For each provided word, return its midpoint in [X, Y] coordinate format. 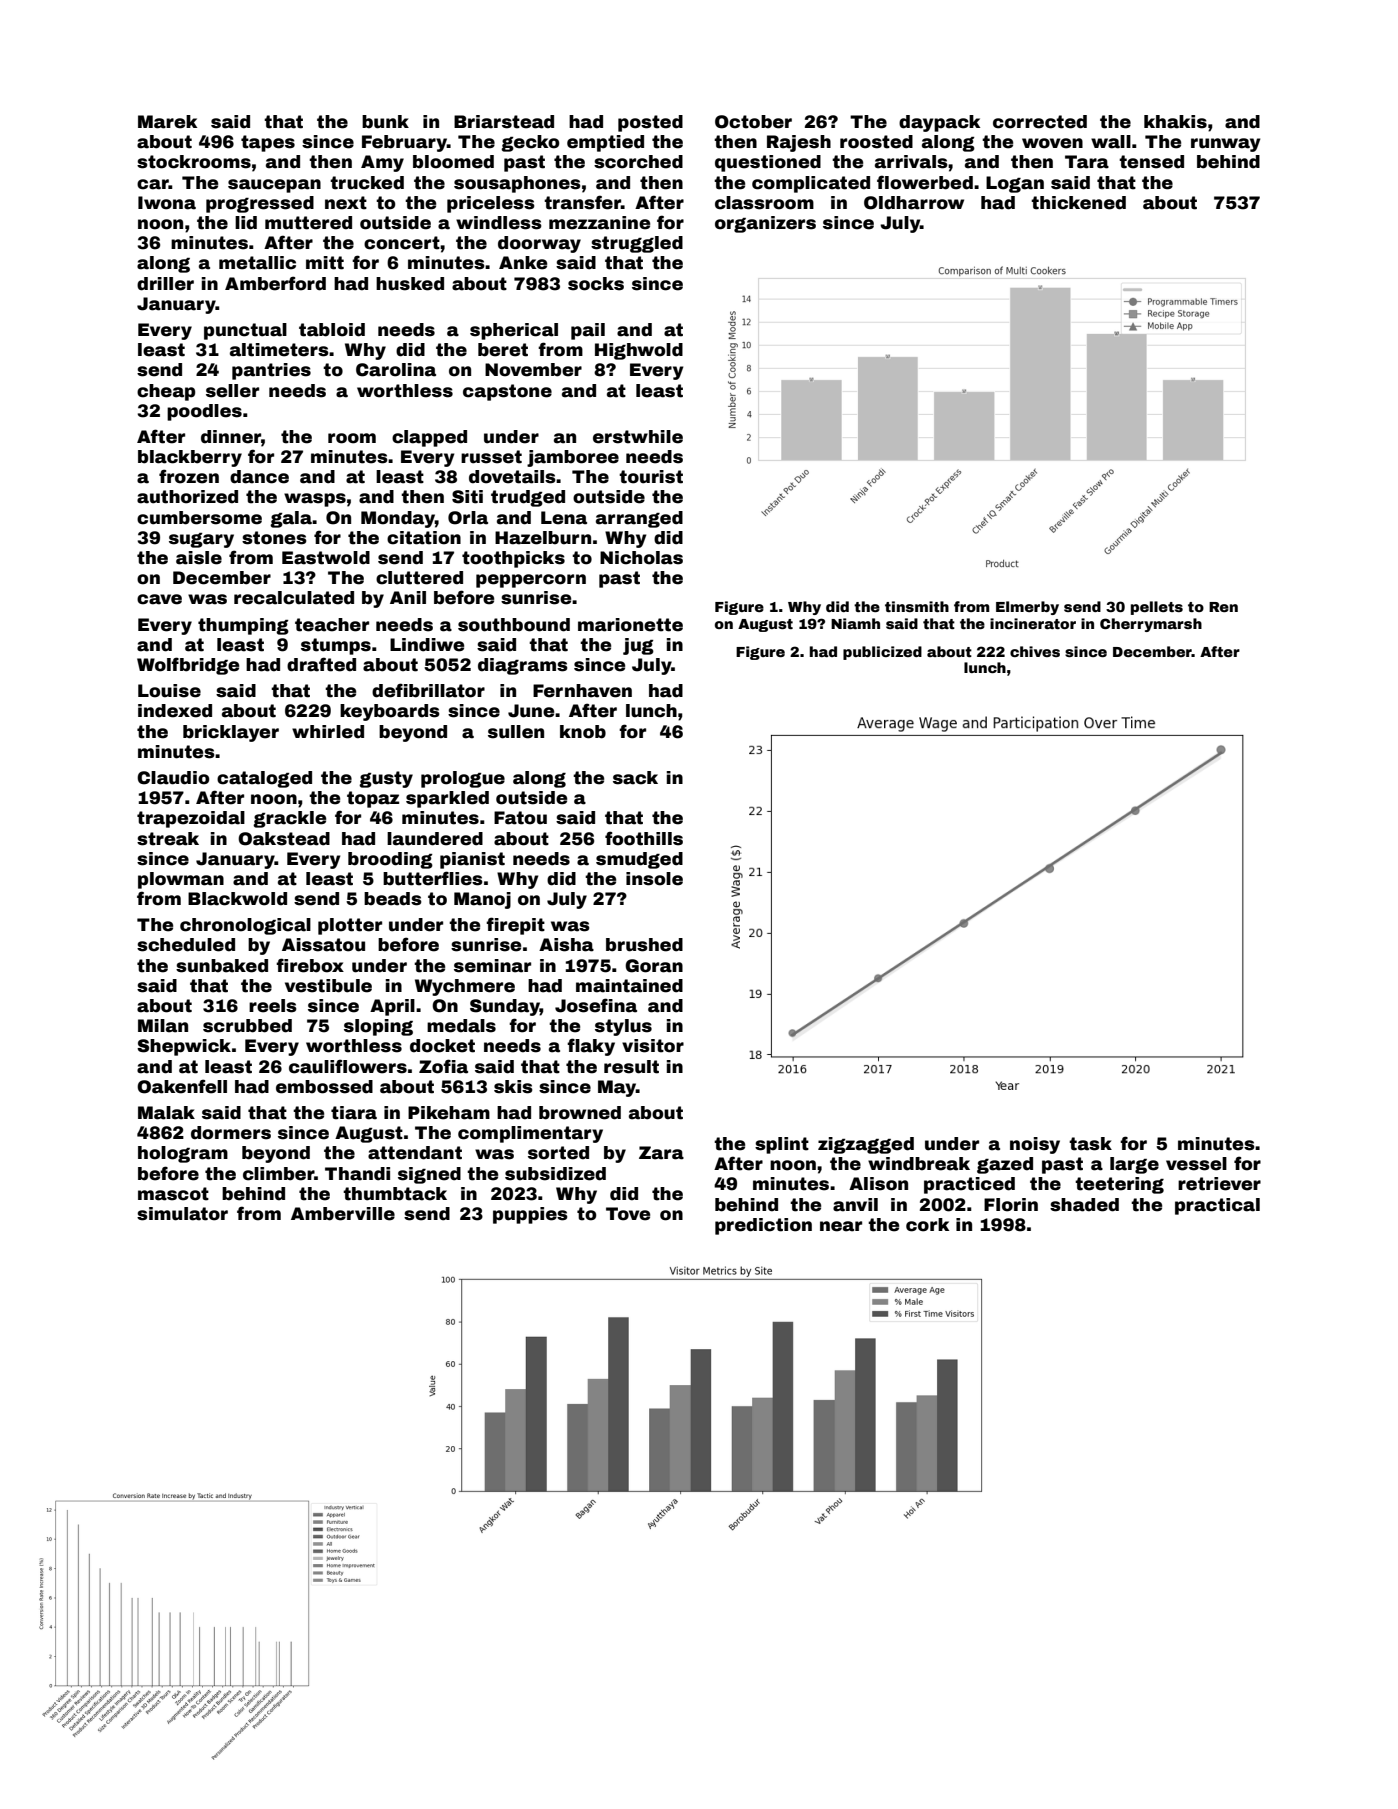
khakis [1175, 122]
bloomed [453, 162]
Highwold [639, 351]
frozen [189, 476]
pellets [1157, 608]
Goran [654, 966]
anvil [855, 1205]
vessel [1196, 1164]
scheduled [186, 945]
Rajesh [799, 143]
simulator [182, 1214]
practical [1217, 1206]
